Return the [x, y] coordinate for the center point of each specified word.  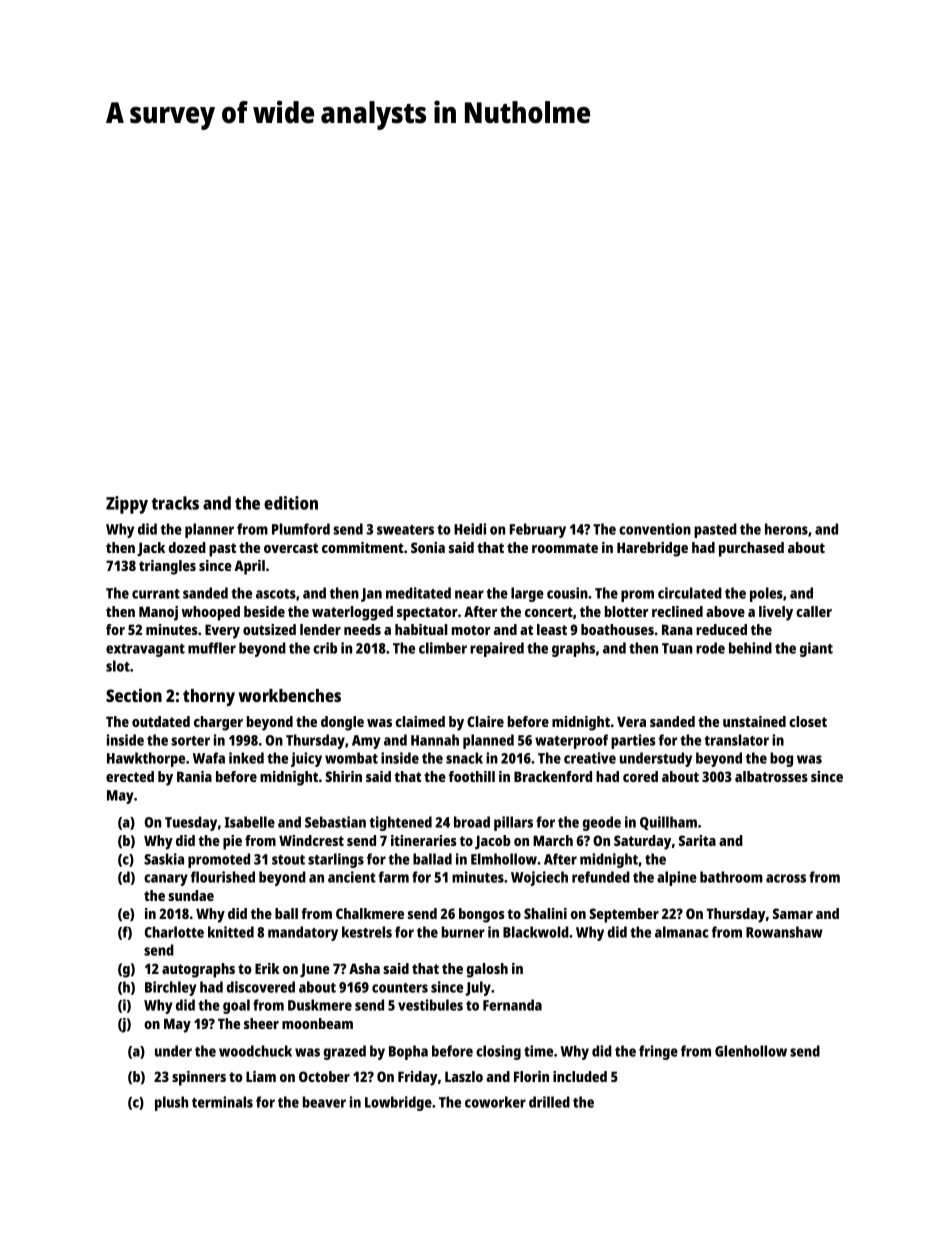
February [538, 530]
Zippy [127, 505]
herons [786, 529]
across [786, 878]
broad [472, 822]
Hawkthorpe [146, 759]
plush [171, 1103]
